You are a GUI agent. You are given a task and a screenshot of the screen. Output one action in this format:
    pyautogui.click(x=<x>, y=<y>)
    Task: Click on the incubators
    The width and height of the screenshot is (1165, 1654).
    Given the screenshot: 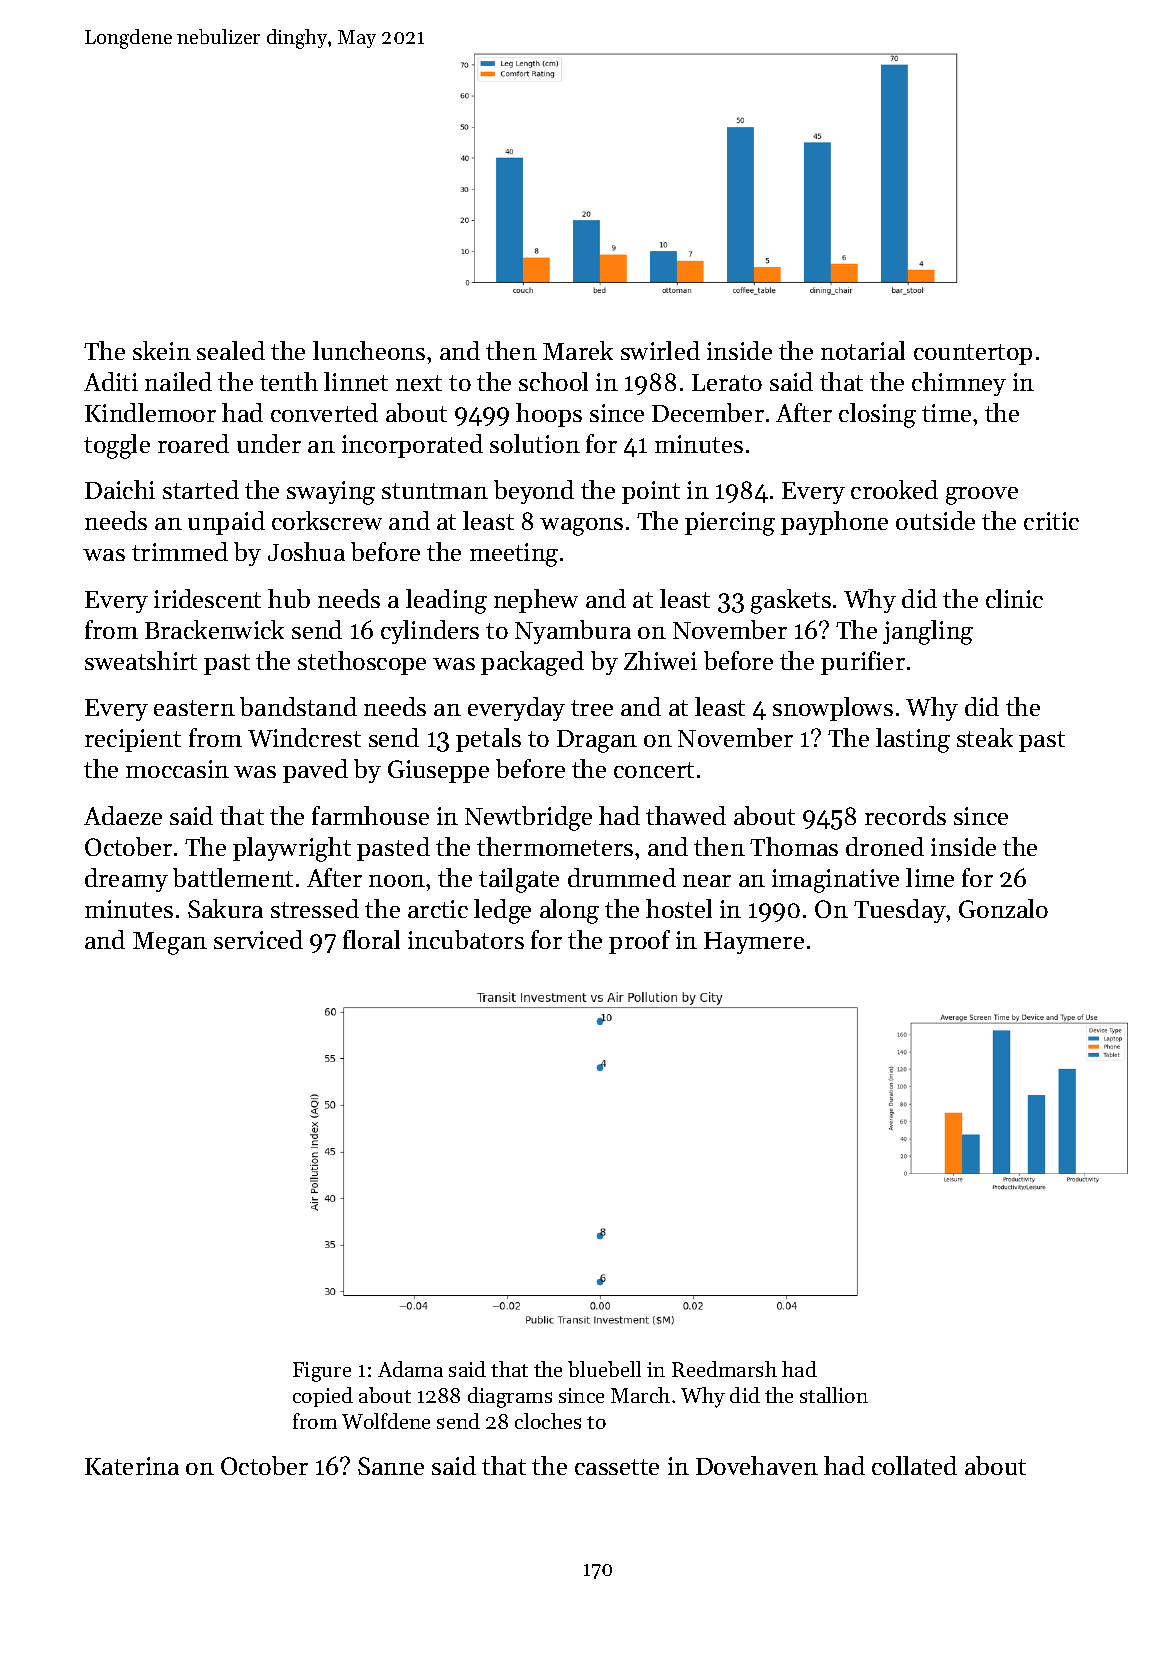 What is the action you would take?
    pyautogui.click(x=466, y=939)
